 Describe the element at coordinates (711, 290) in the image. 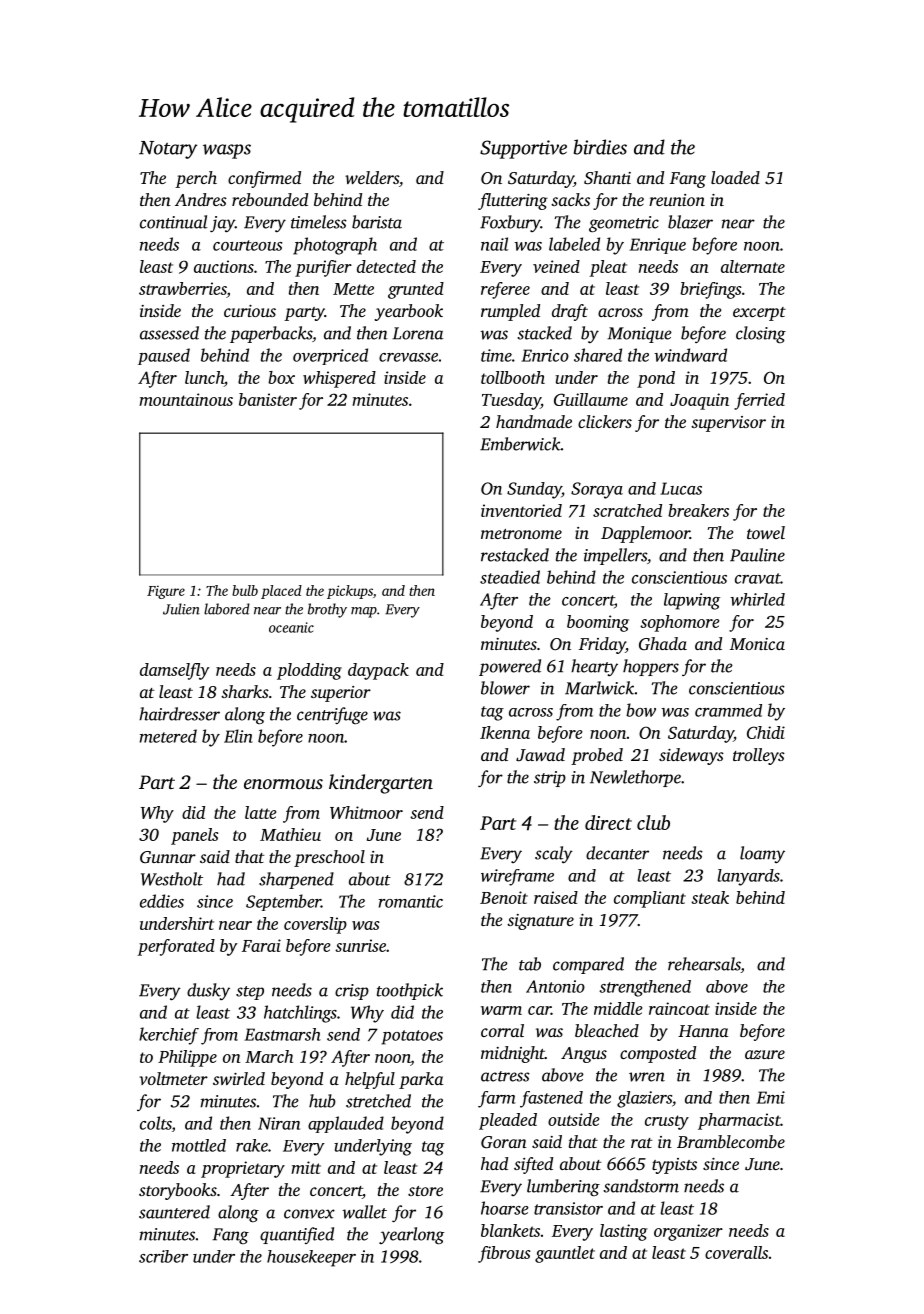

I see `briefings` at that location.
